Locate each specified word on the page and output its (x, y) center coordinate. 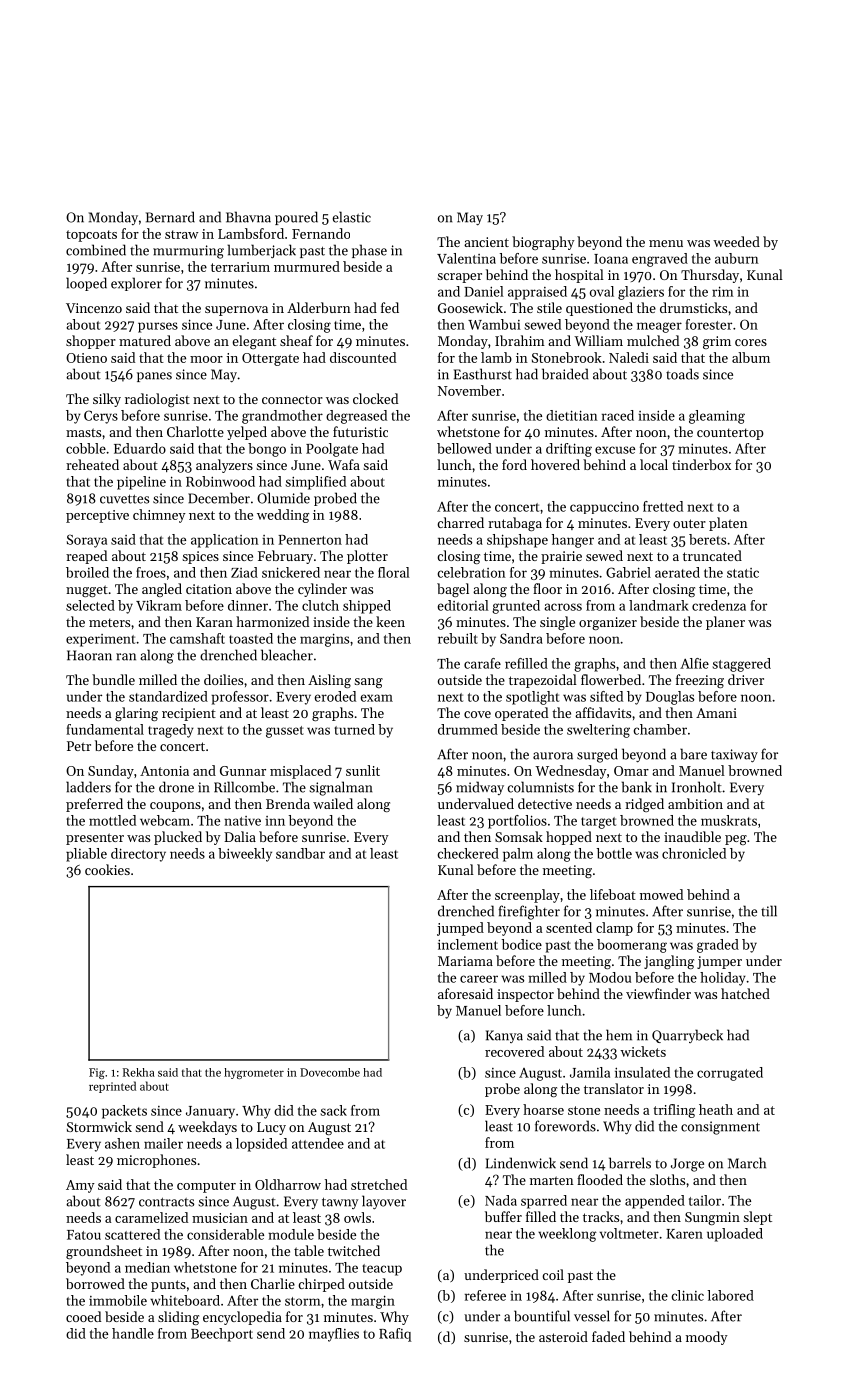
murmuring (188, 252)
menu (666, 243)
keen (390, 621)
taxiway (734, 755)
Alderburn (319, 307)
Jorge (687, 1165)
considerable (225, 1234)
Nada (501, 1200)
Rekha (139, 1072)
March (747, 1163)
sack (334, 1110)
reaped (86, 557)
